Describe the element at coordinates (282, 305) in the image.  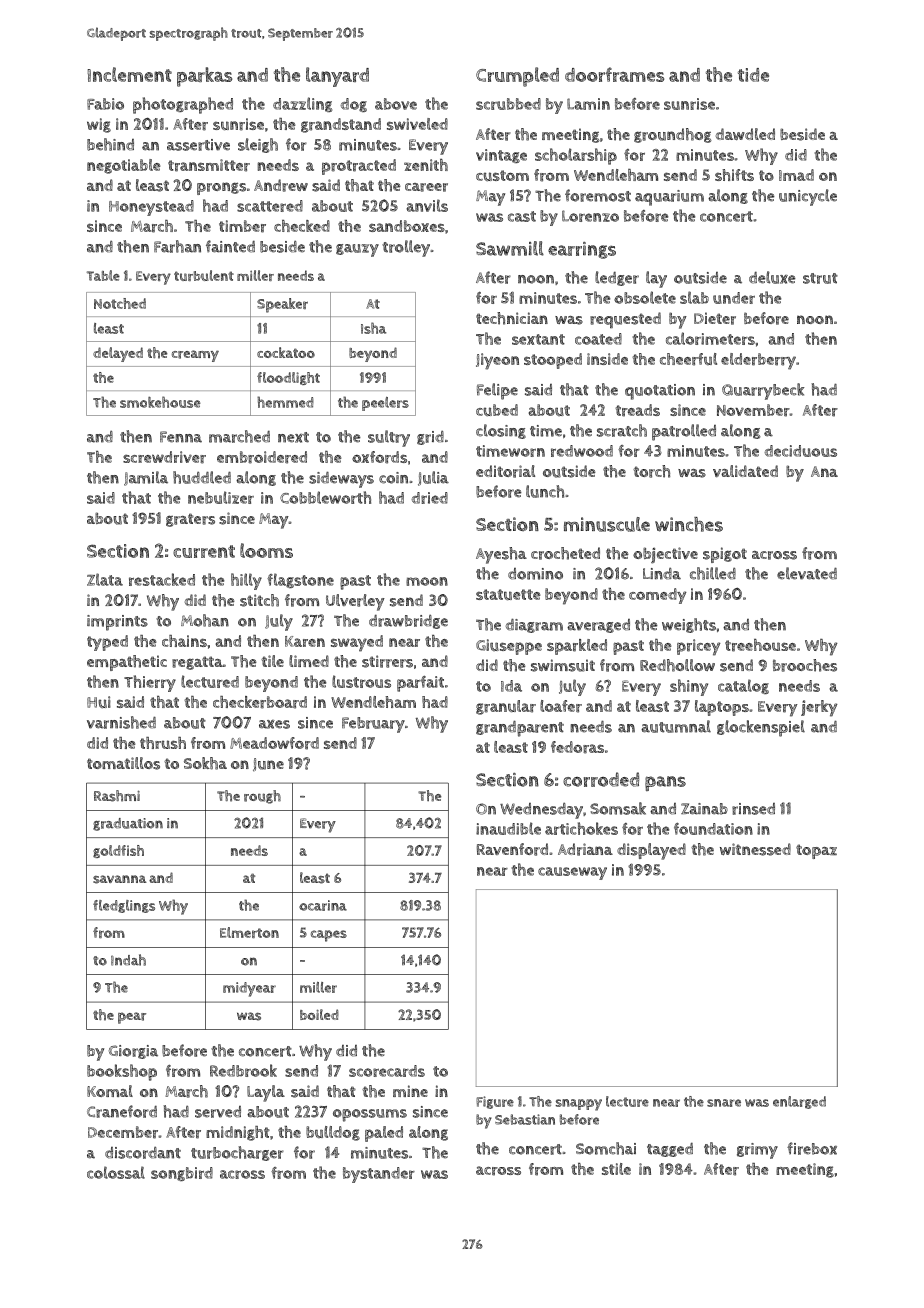
I see `Speaker` at that location.
